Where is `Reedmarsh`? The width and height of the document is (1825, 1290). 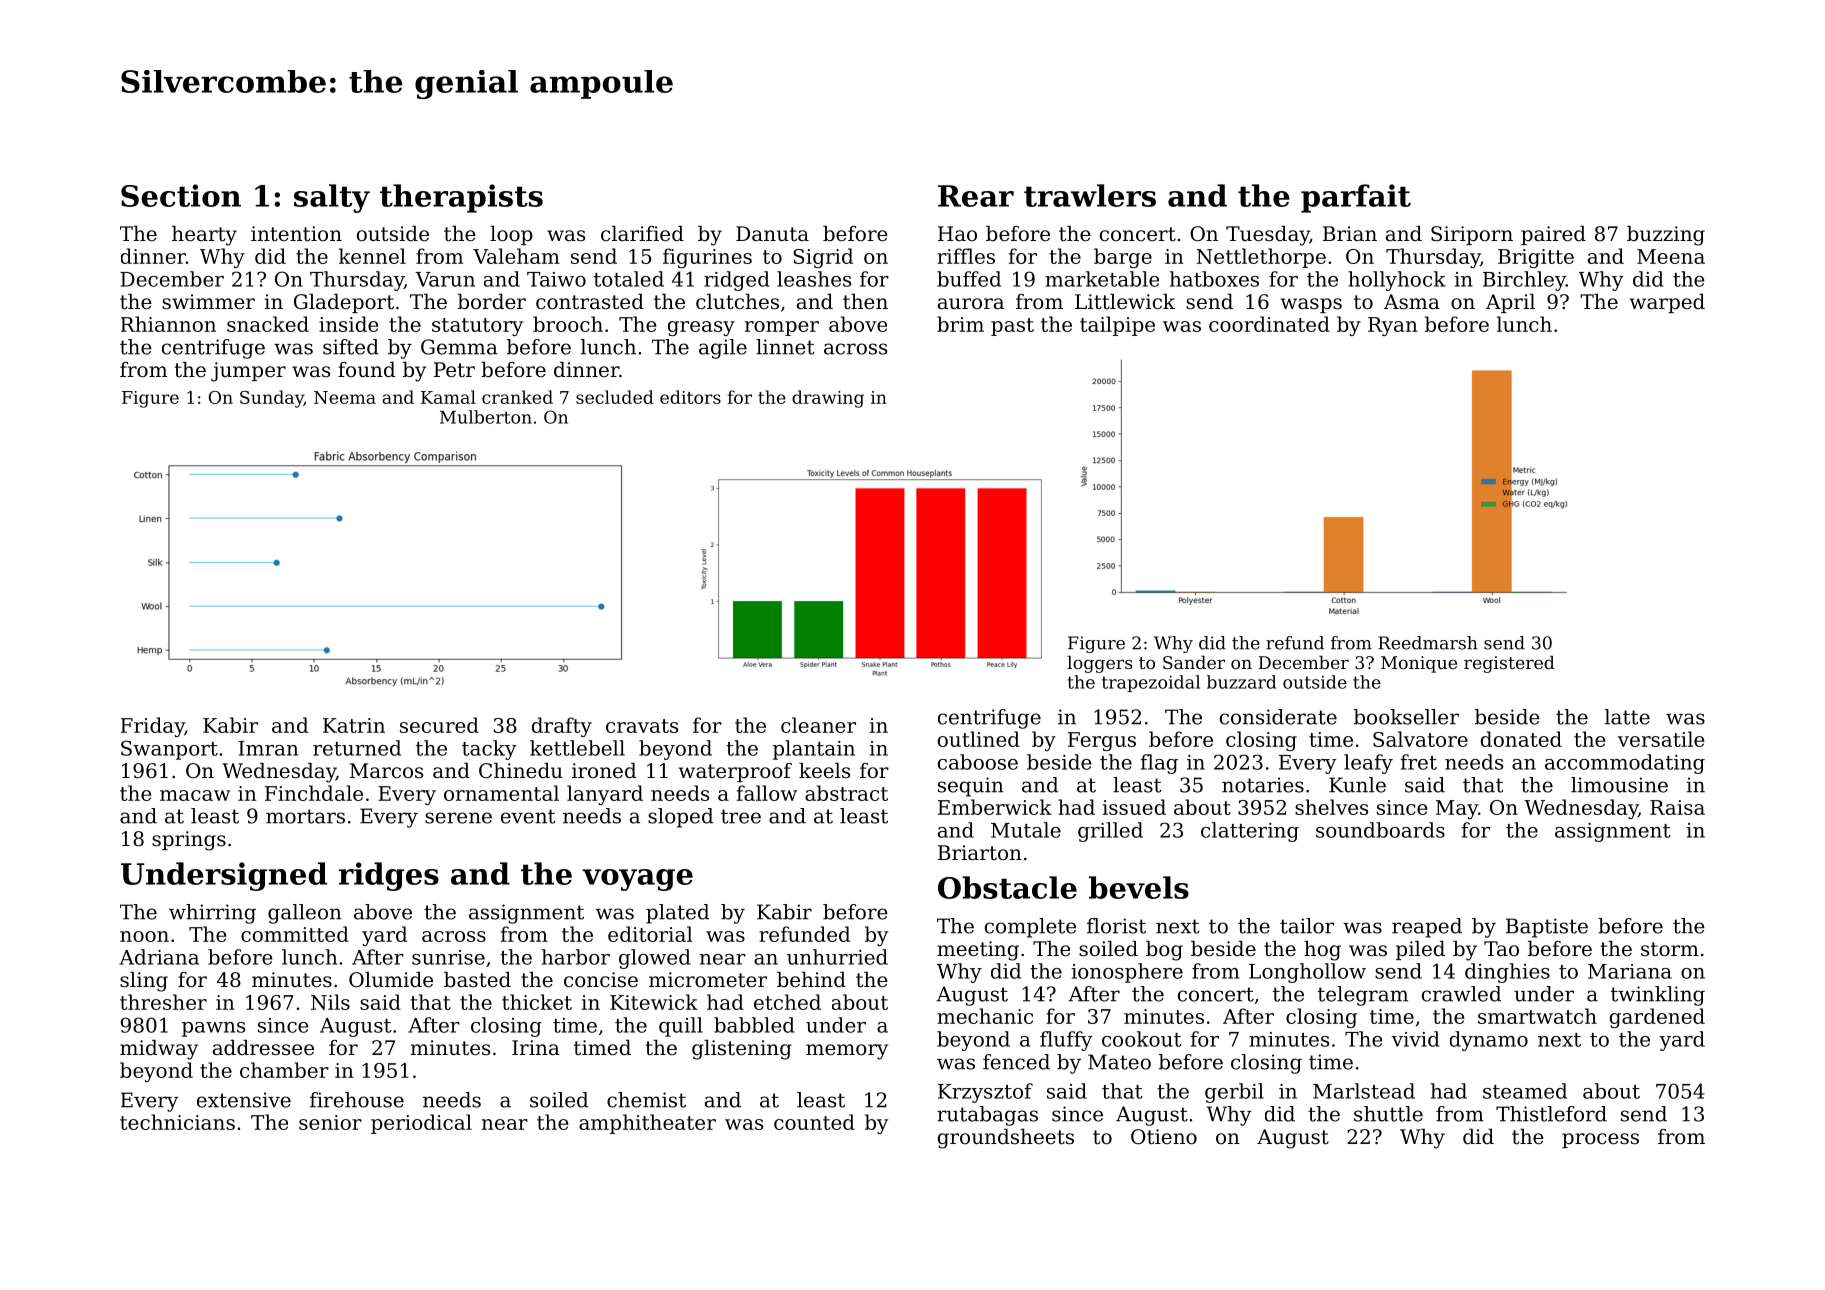
Reedmarsh is located at coordinates (1428, 643).
